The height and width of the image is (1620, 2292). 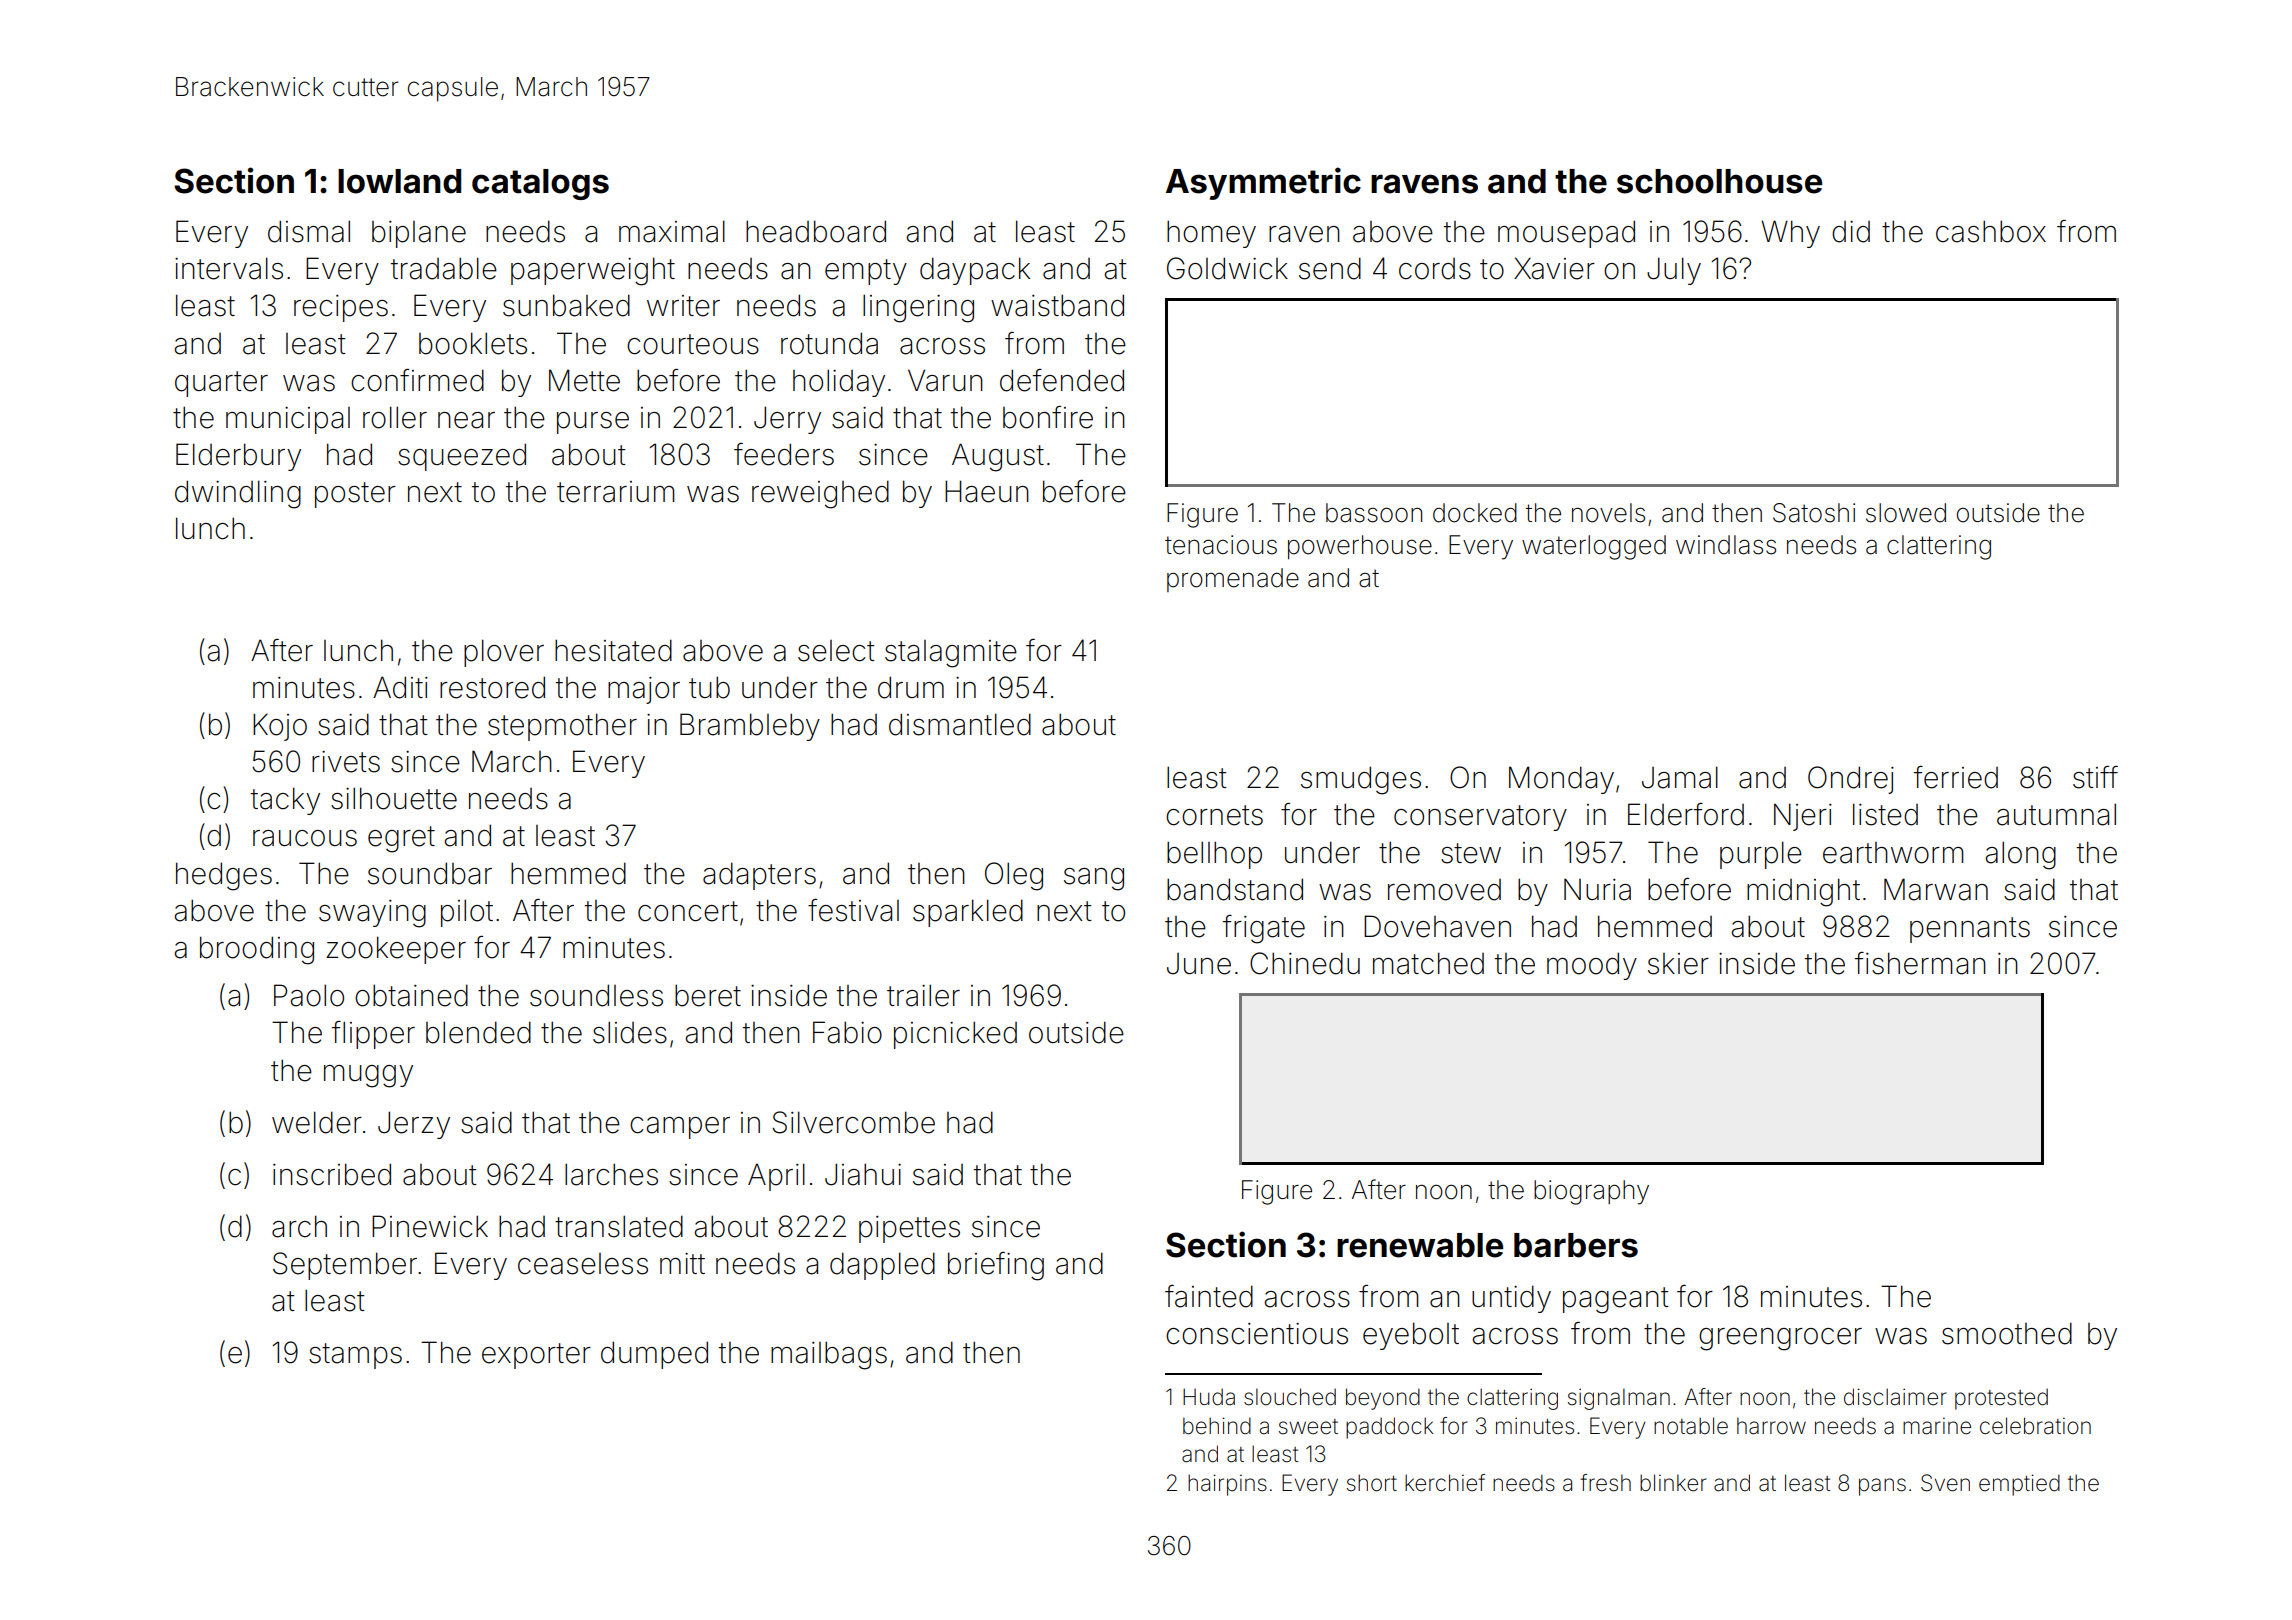 I want to click on tenacious, so click(x=1221, y=545).
